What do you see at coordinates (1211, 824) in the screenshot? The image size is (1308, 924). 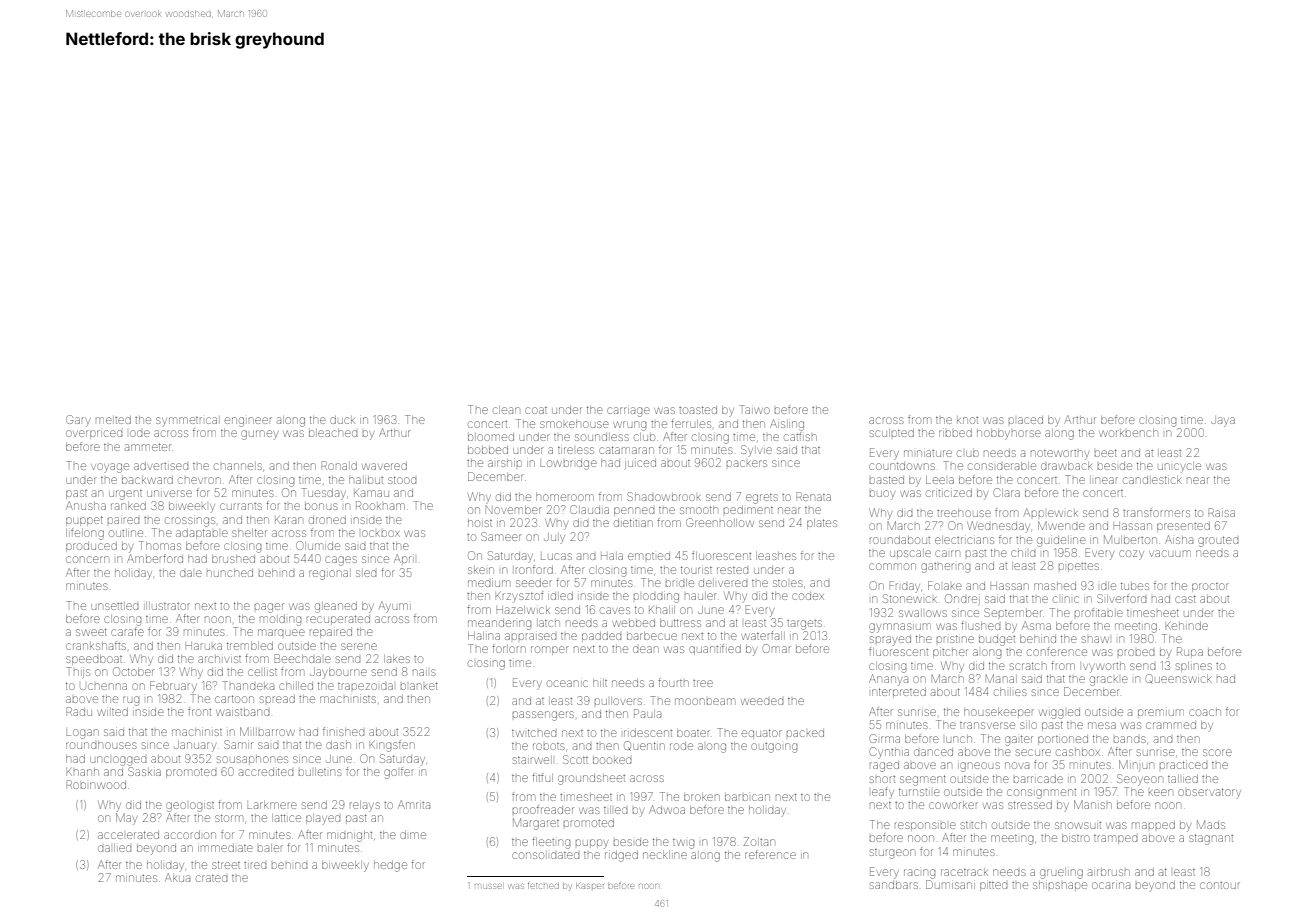 I see `Mads` at bounding box center [1211, 824].
